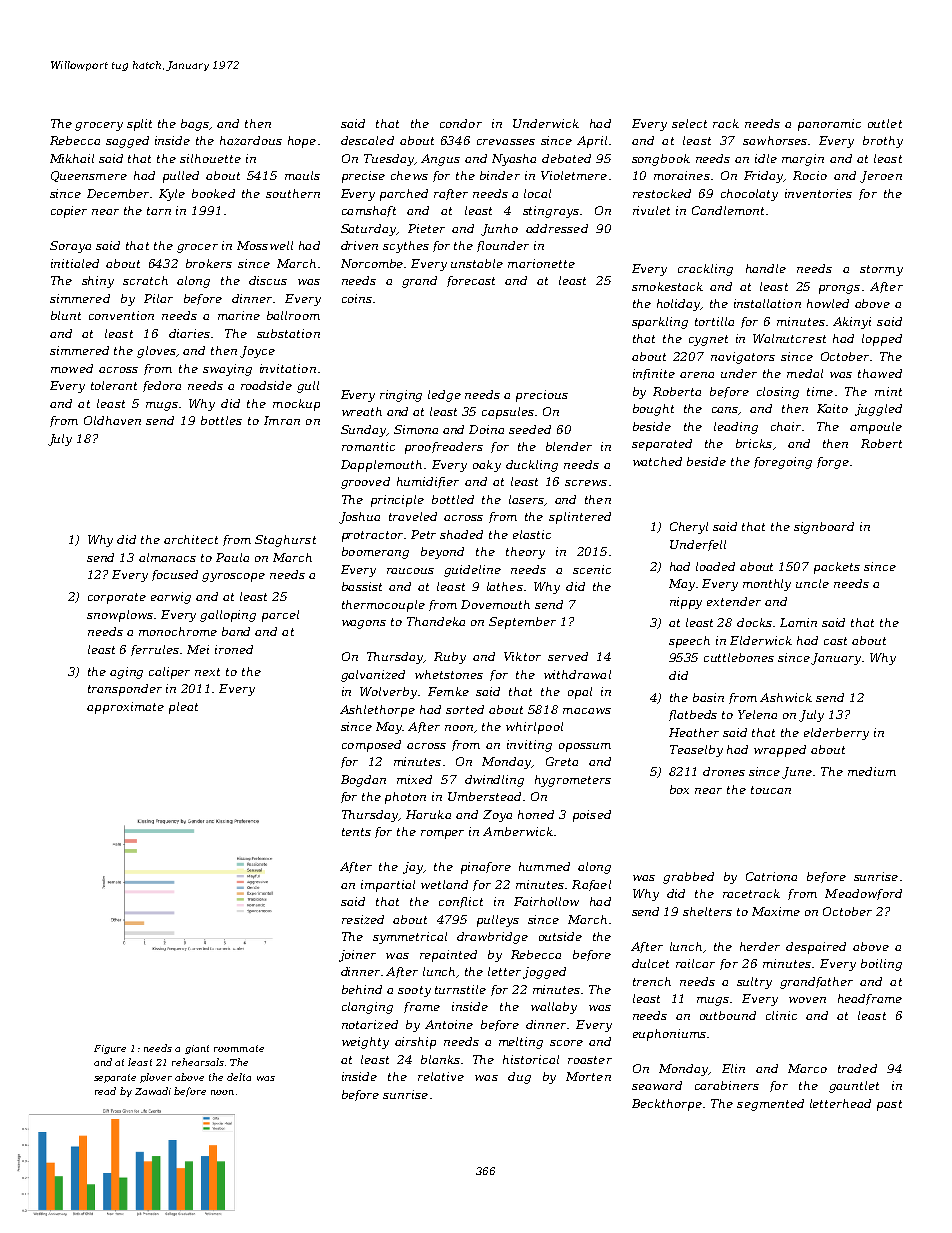  Describe the element at coordinates (586, 483) in the screenshot. I see `screws` at that location.
